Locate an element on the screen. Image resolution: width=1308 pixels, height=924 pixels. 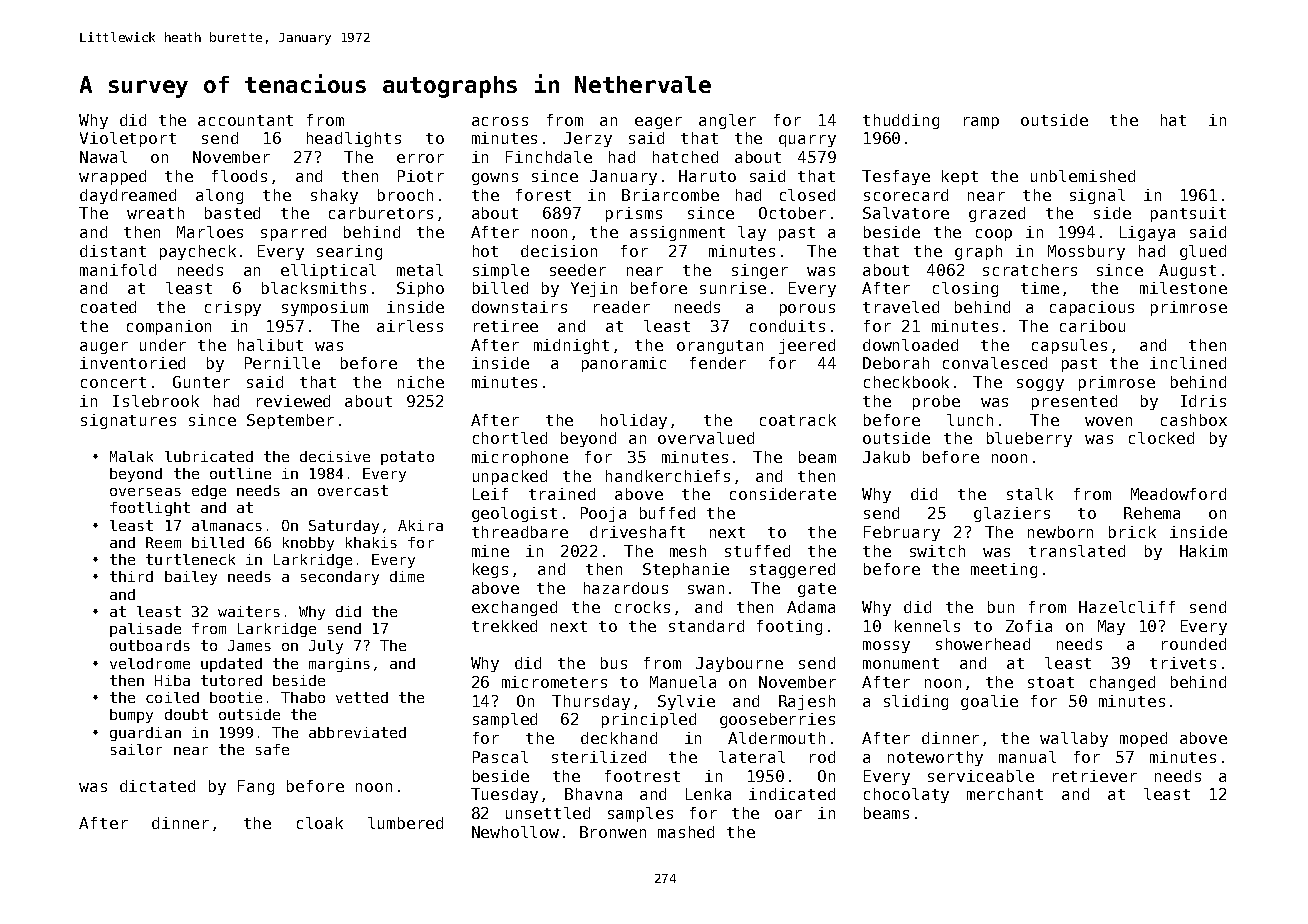
Sipho is located at coordinates (420, 289).
